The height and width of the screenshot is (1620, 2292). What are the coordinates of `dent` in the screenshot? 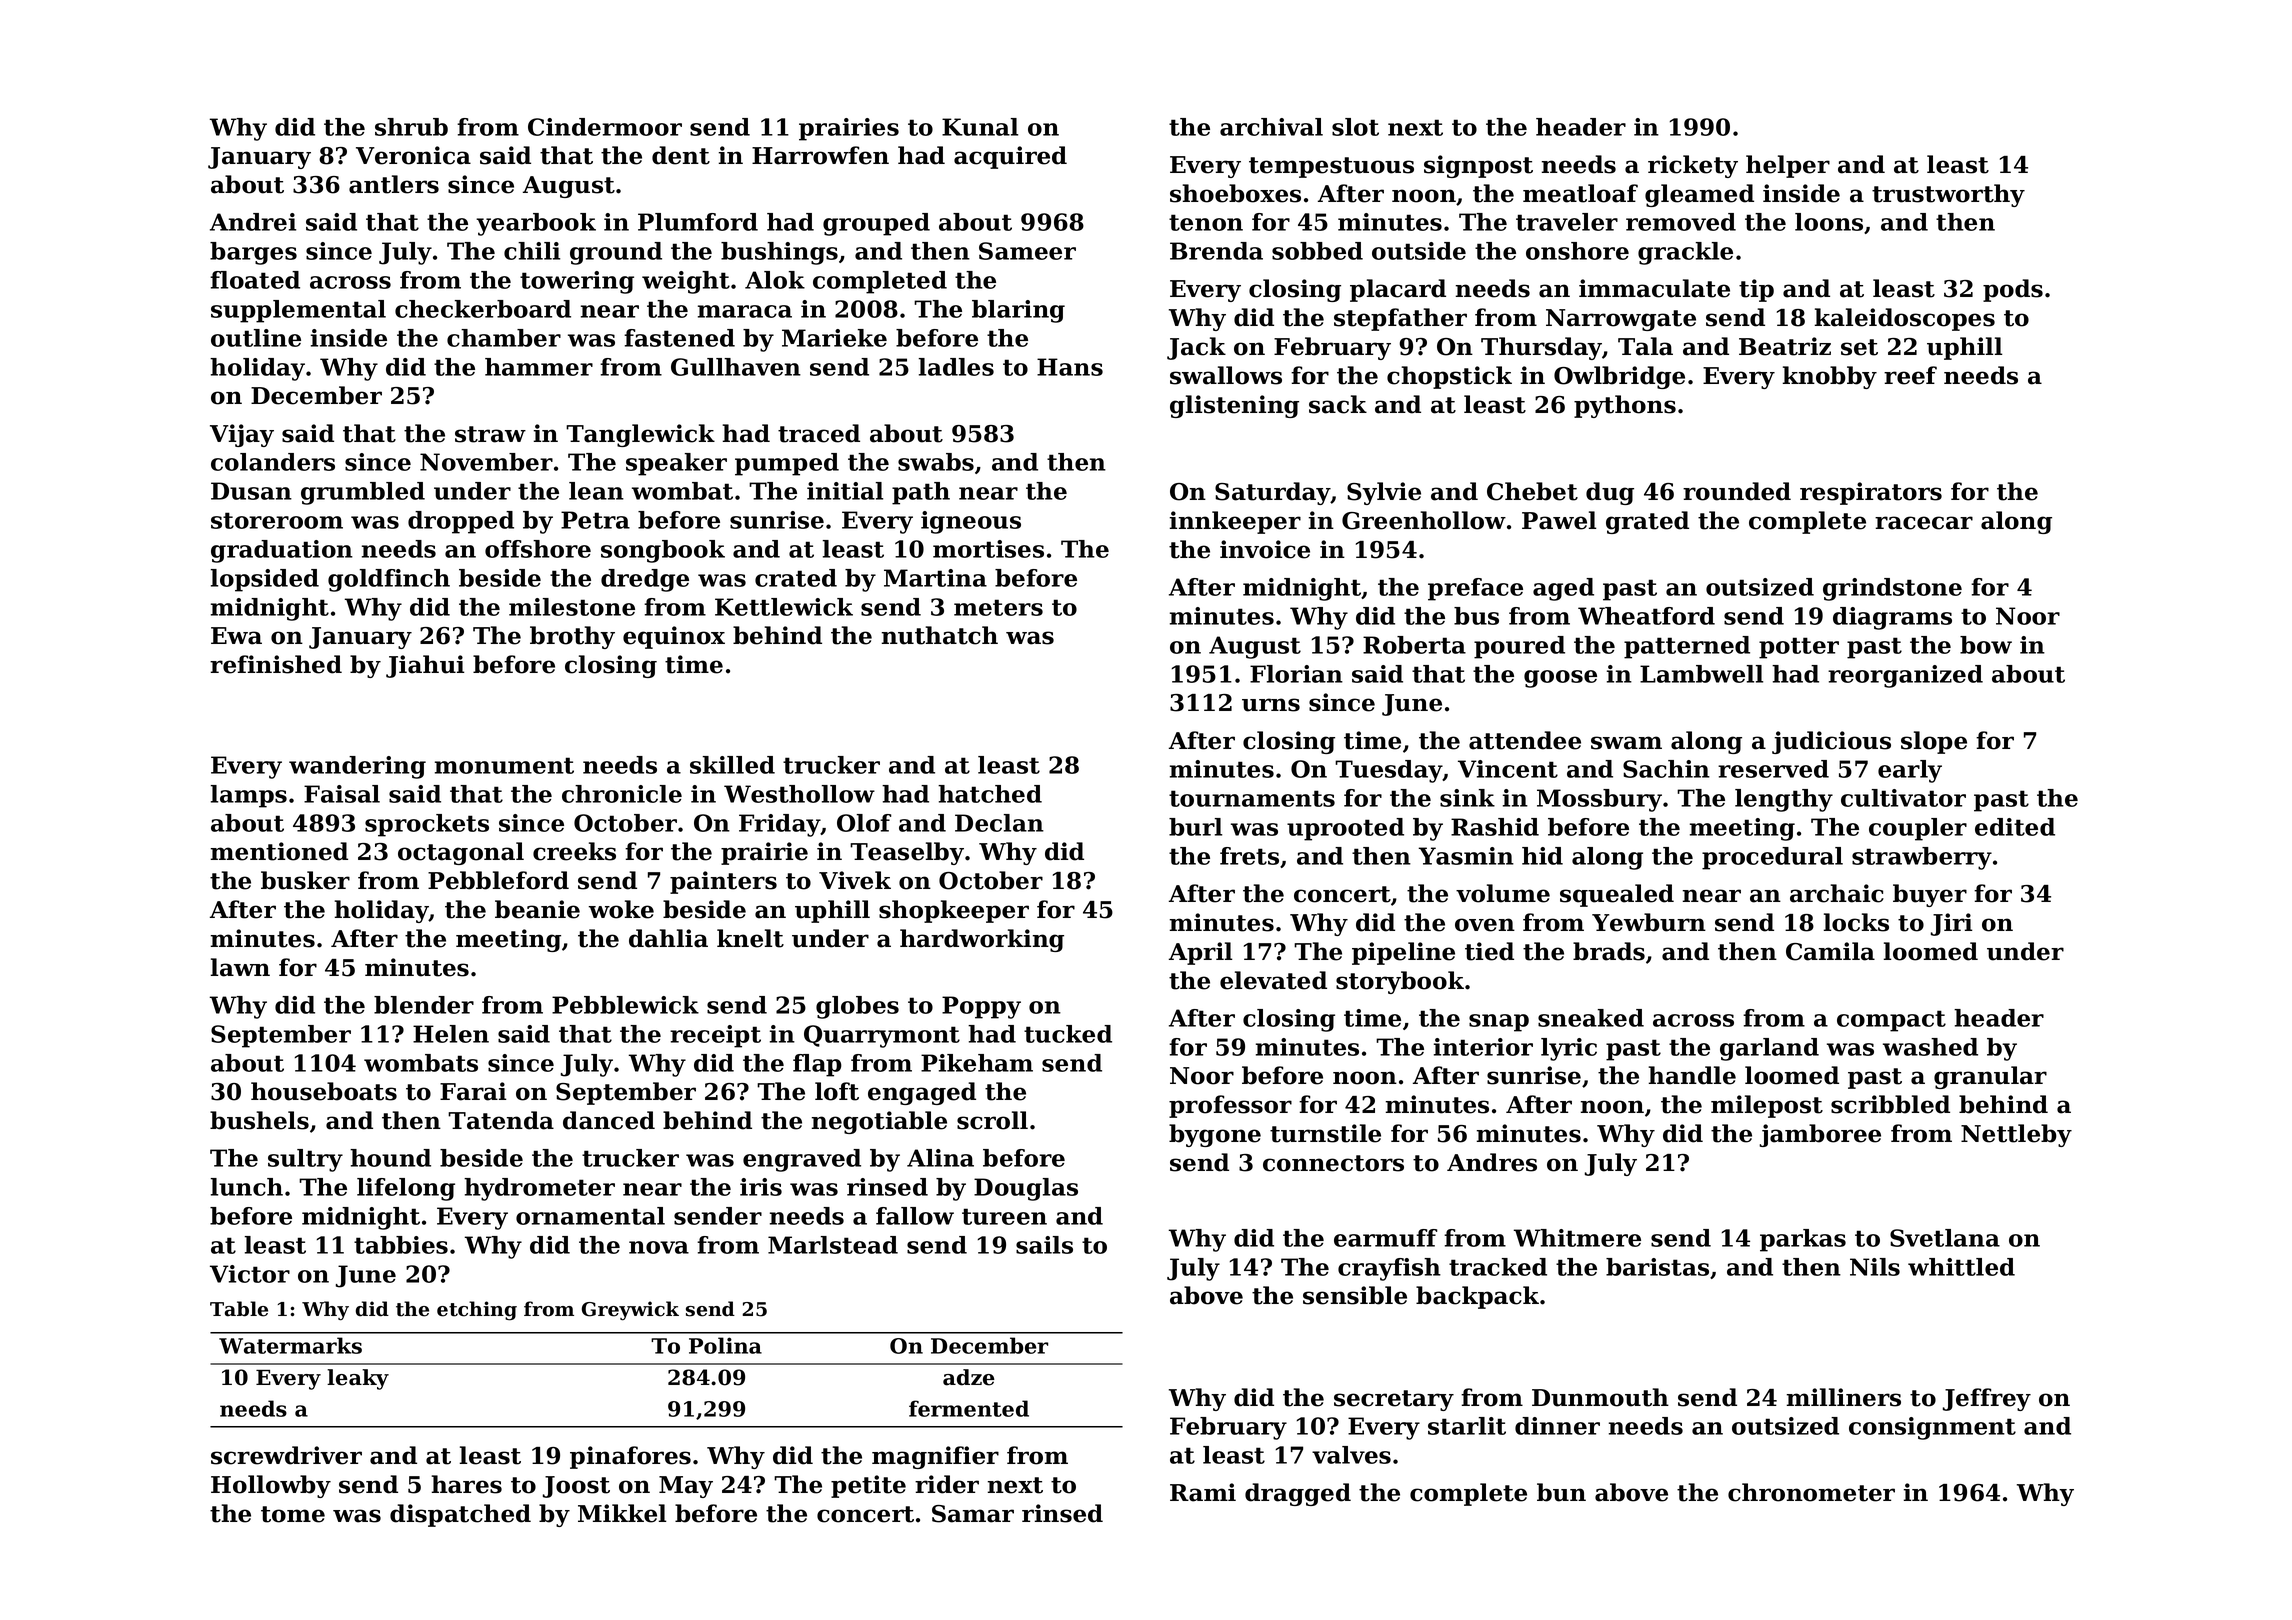 It's located at (681, 155).
